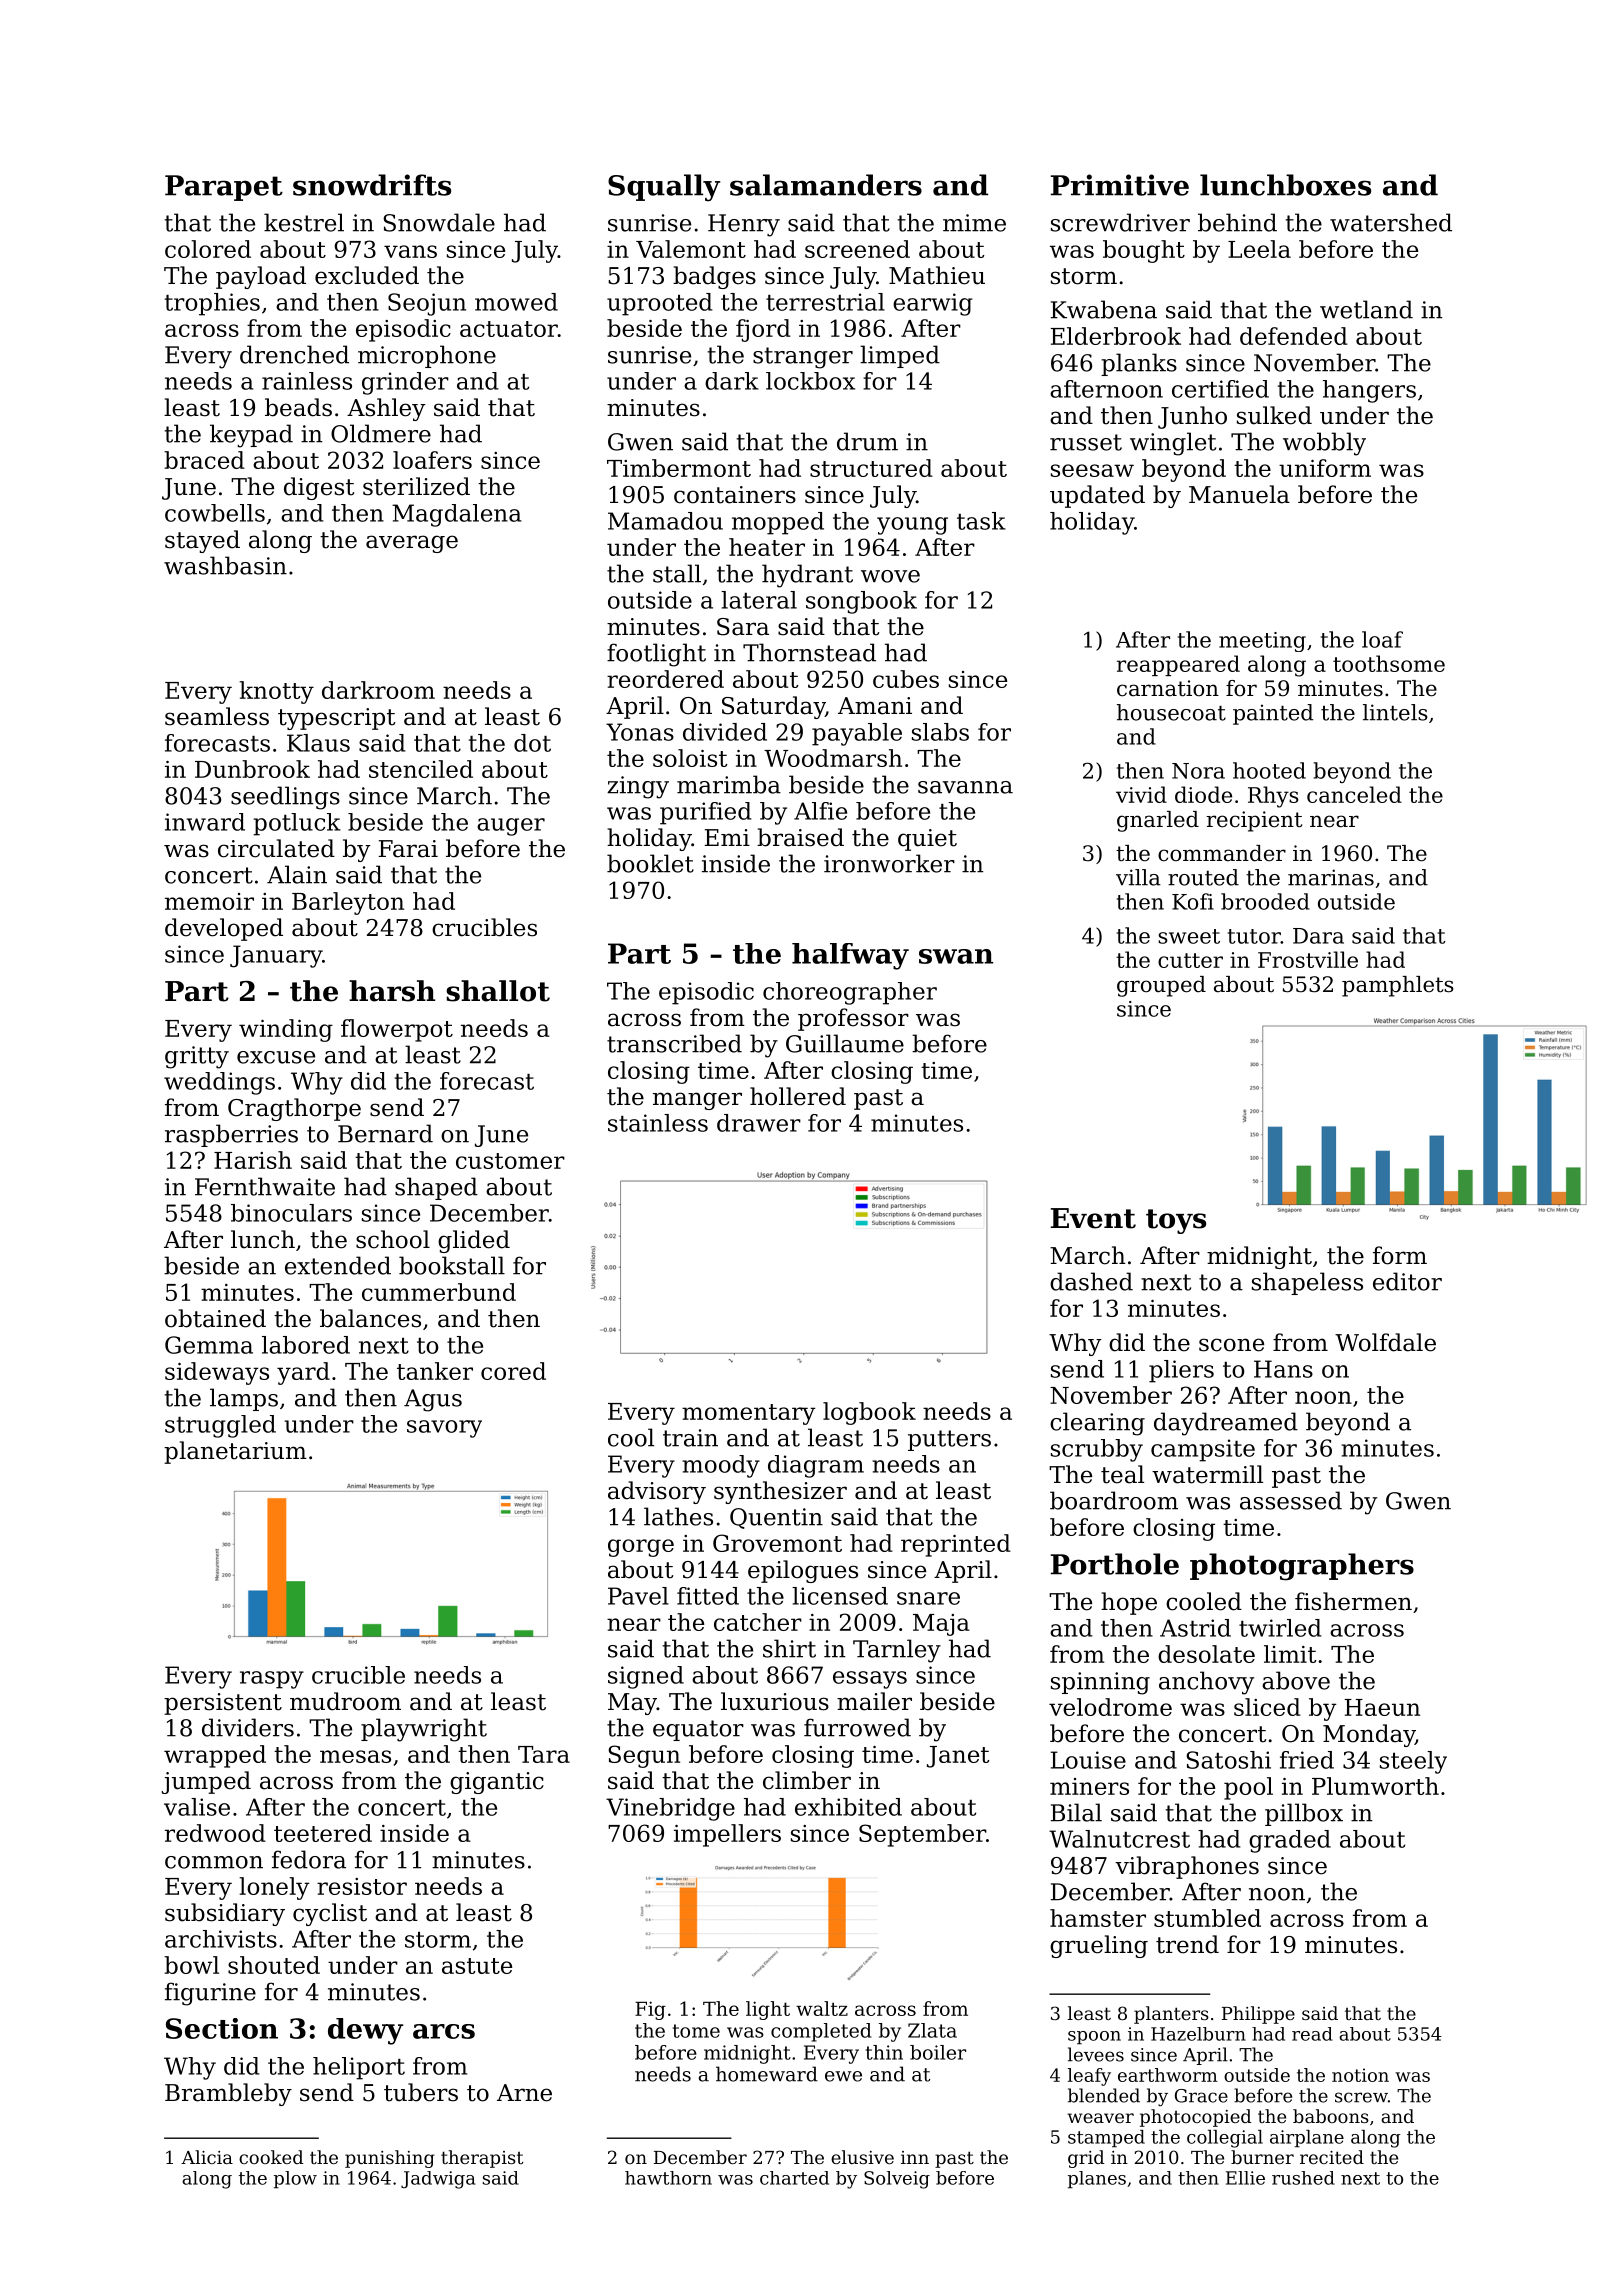 The width and height of the document is (1620, 2292). What do you see at coordinates (497, 1783) in the document?
I see `gigantic` at bounding box center [497, 1783].
